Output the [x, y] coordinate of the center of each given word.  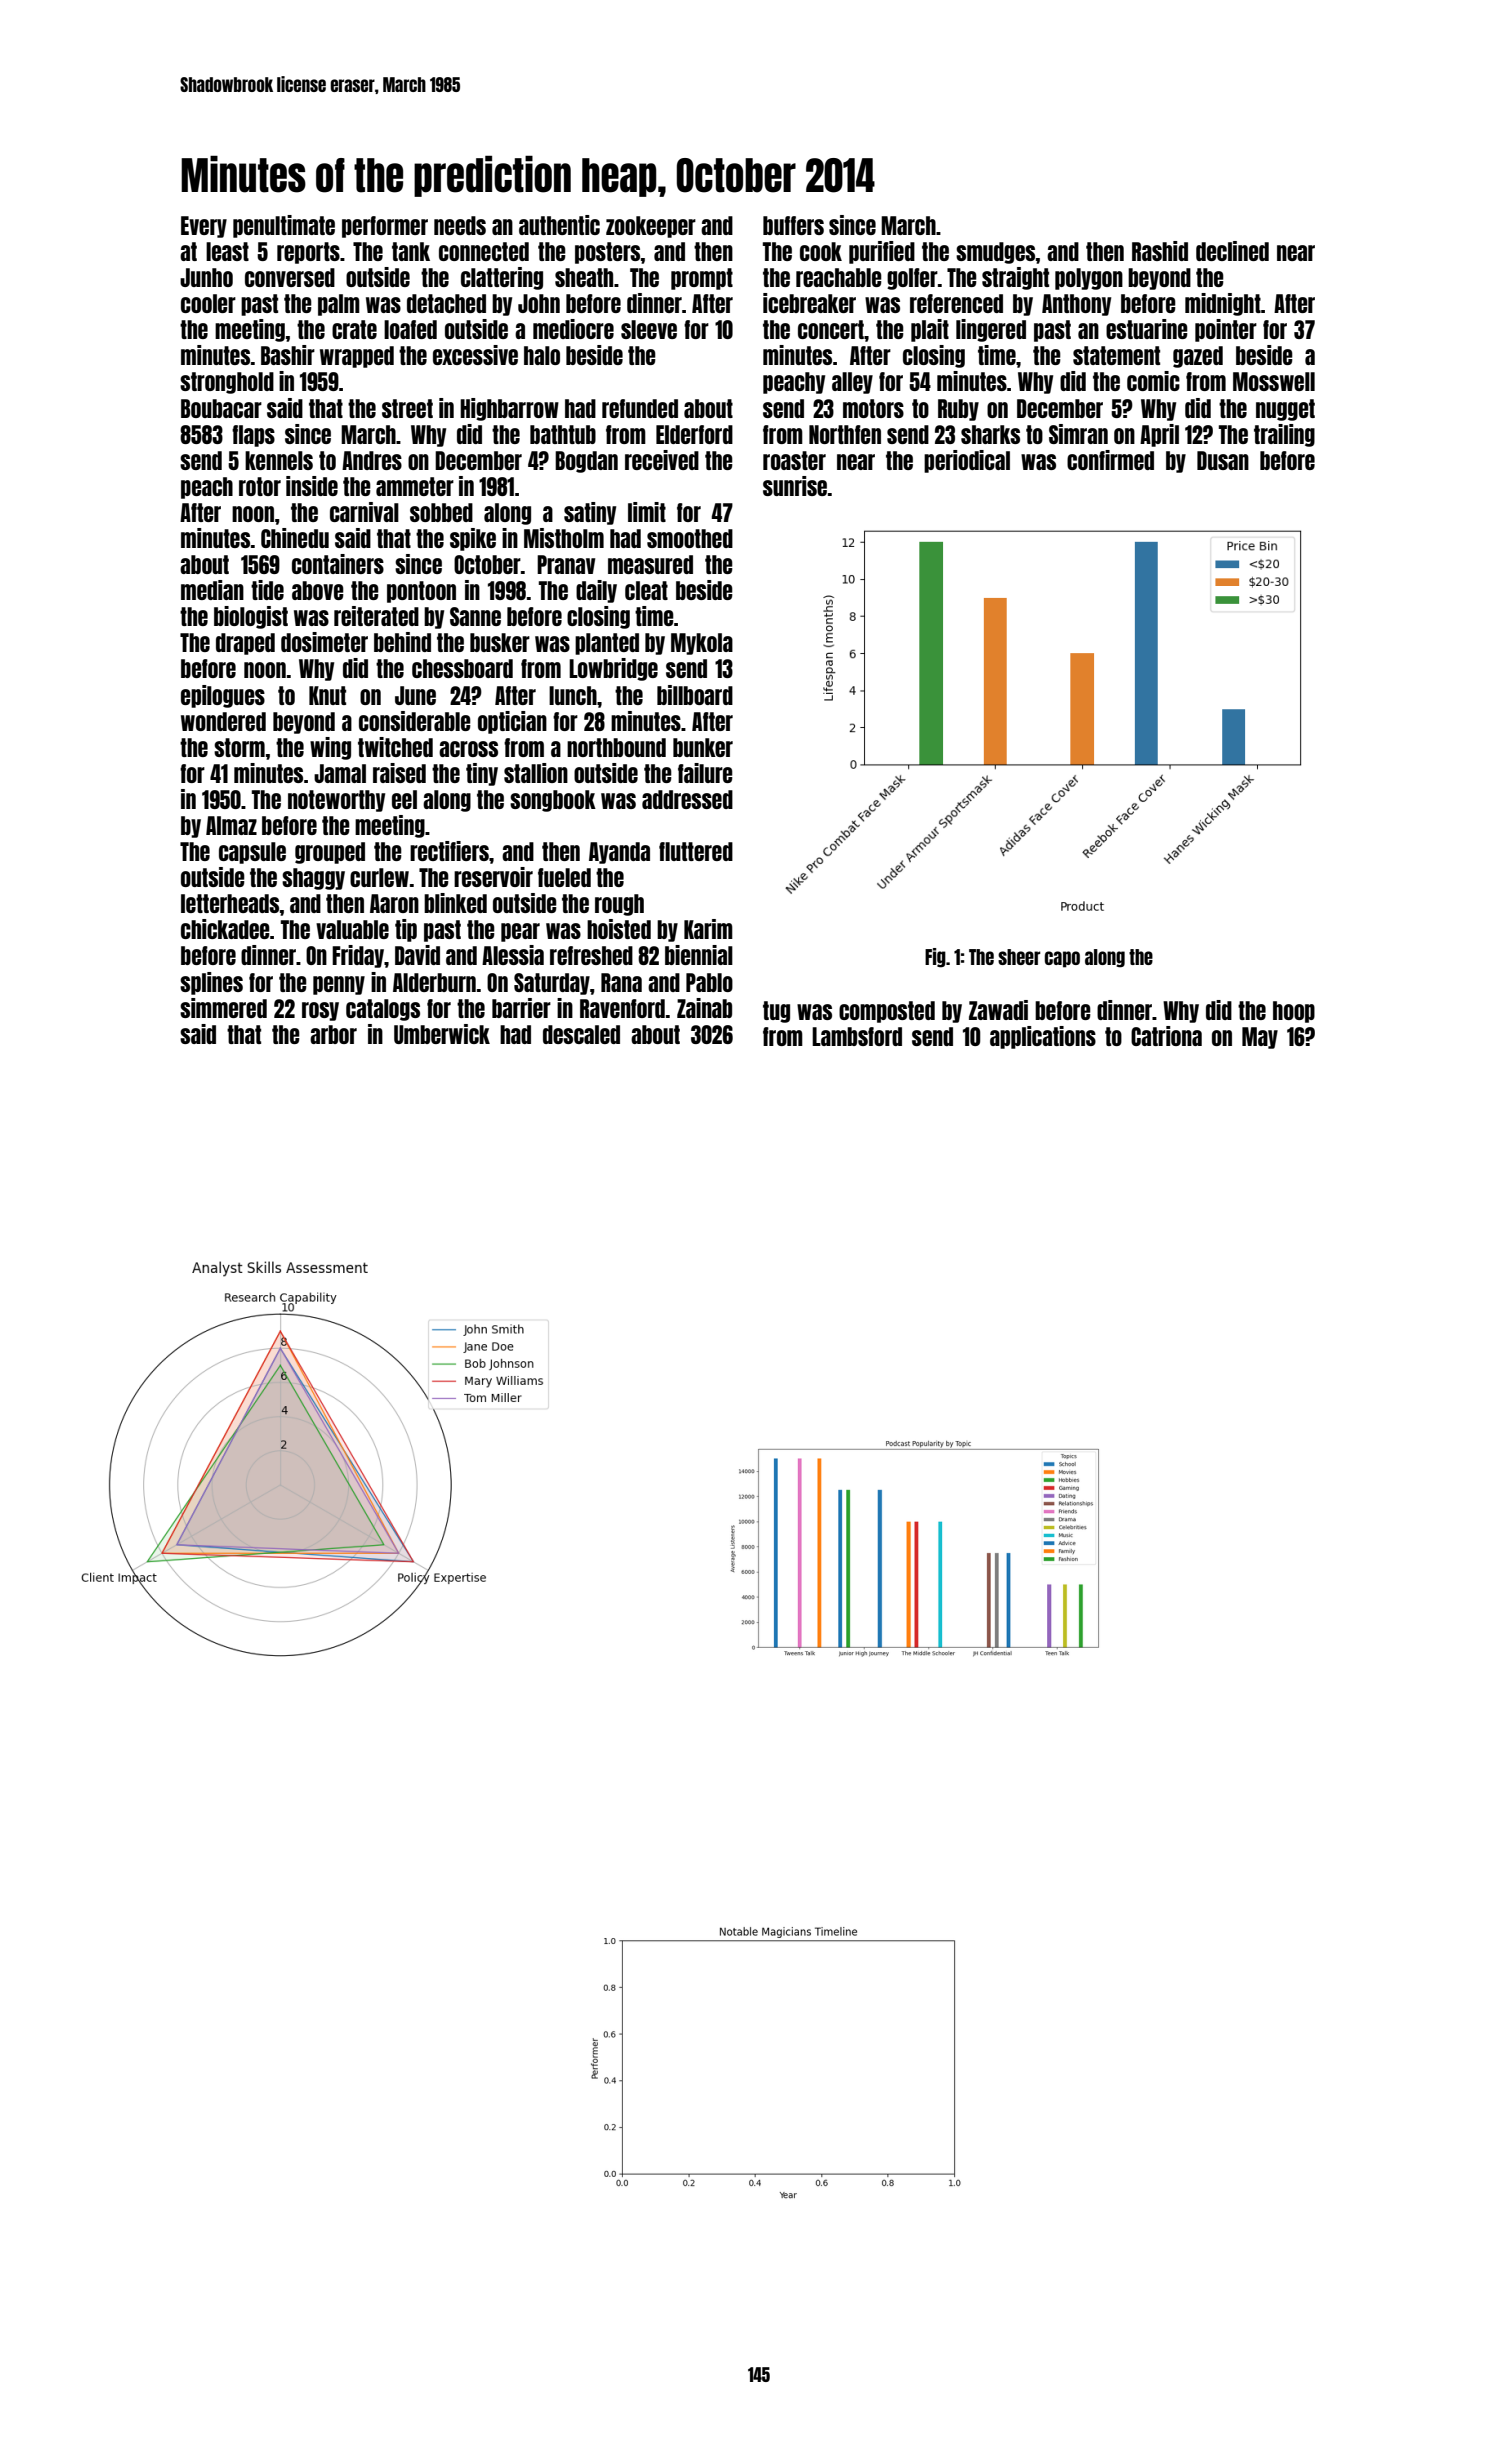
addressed [687, 799]
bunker [703, 747]
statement [1116, 355]
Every [204, 227]
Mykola [702, 644]
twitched [395, 747]
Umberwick [442, 1034]
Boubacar [221, 408]
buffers [793, 225]
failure [705, 773]
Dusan [1223, 460]
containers [338, 564]
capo [1062, 959]
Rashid [1160, 251]
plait [930, 330]
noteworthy [336, 801]
